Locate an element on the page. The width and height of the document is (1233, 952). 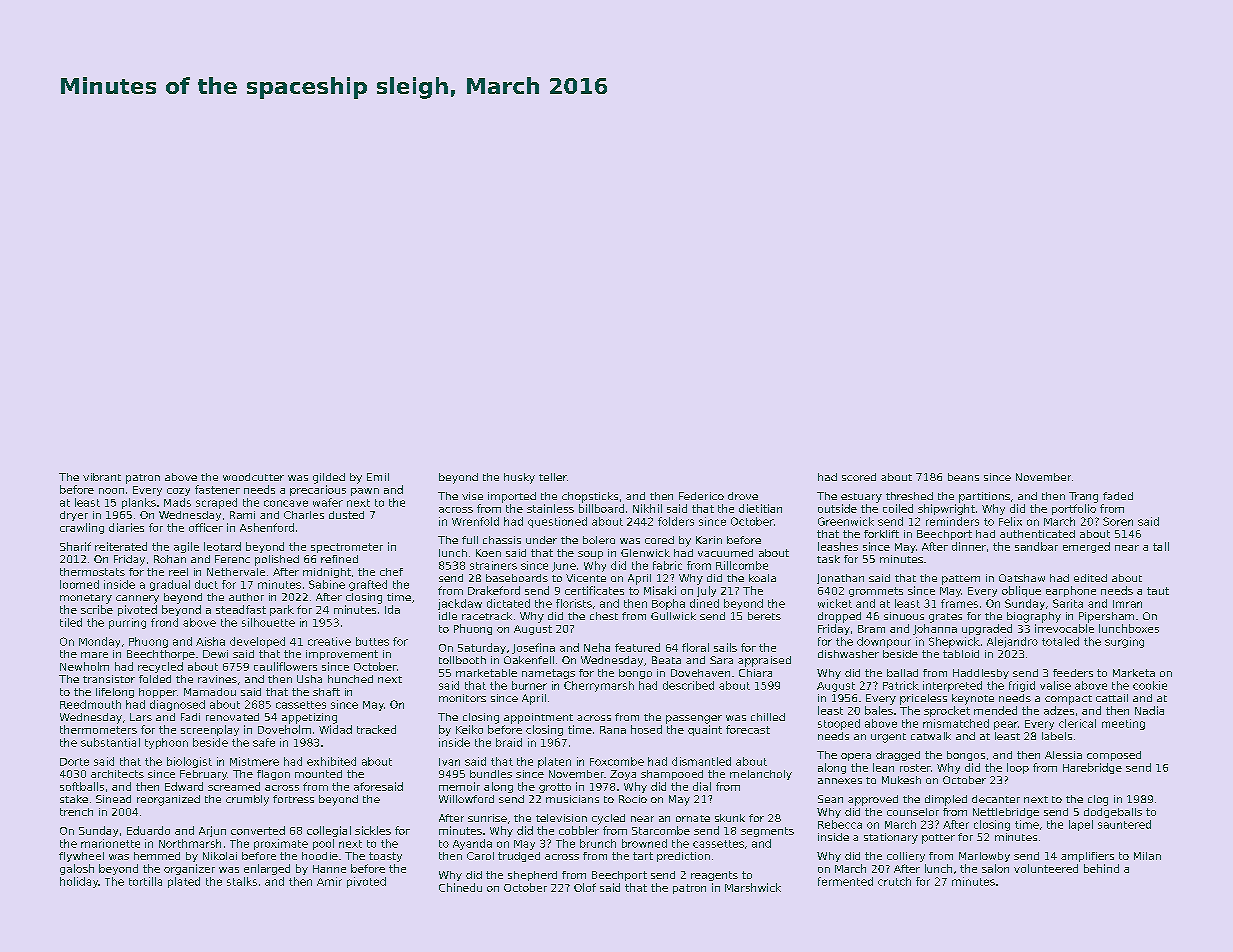
vibrant is located at coordinates (102, 477).
